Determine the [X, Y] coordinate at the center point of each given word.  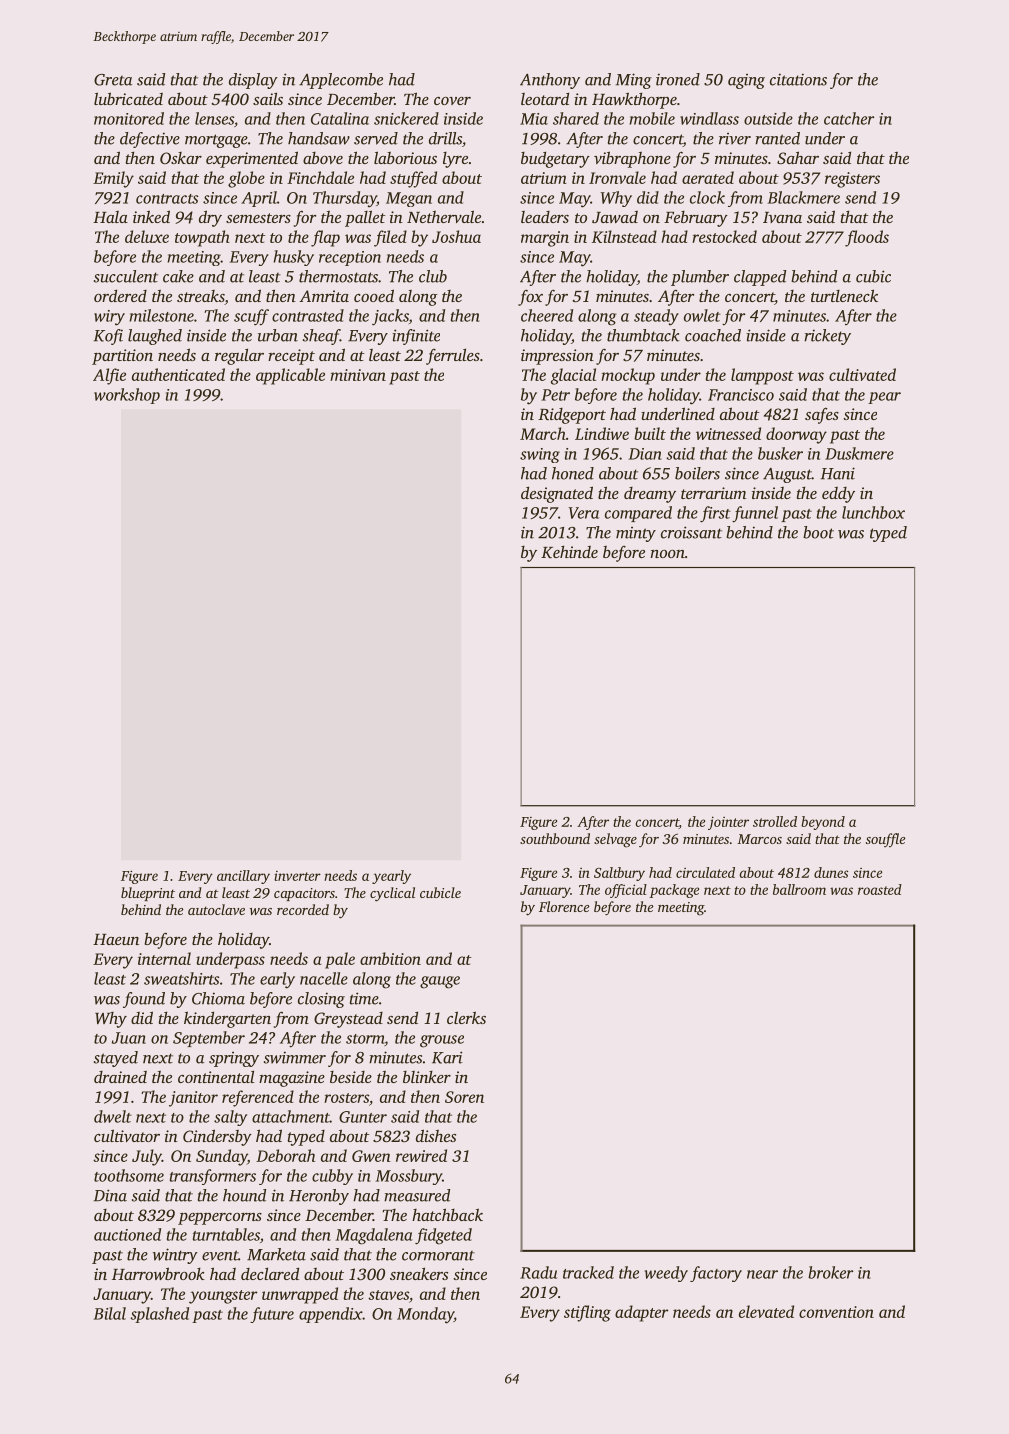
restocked [724, 236]
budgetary [555, 159]
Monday [425, 1315]
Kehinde [569, 552]
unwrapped [300, 1295]
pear [884, 398]
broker [830, 1272]
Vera [583, 513]
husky [294, 258]
